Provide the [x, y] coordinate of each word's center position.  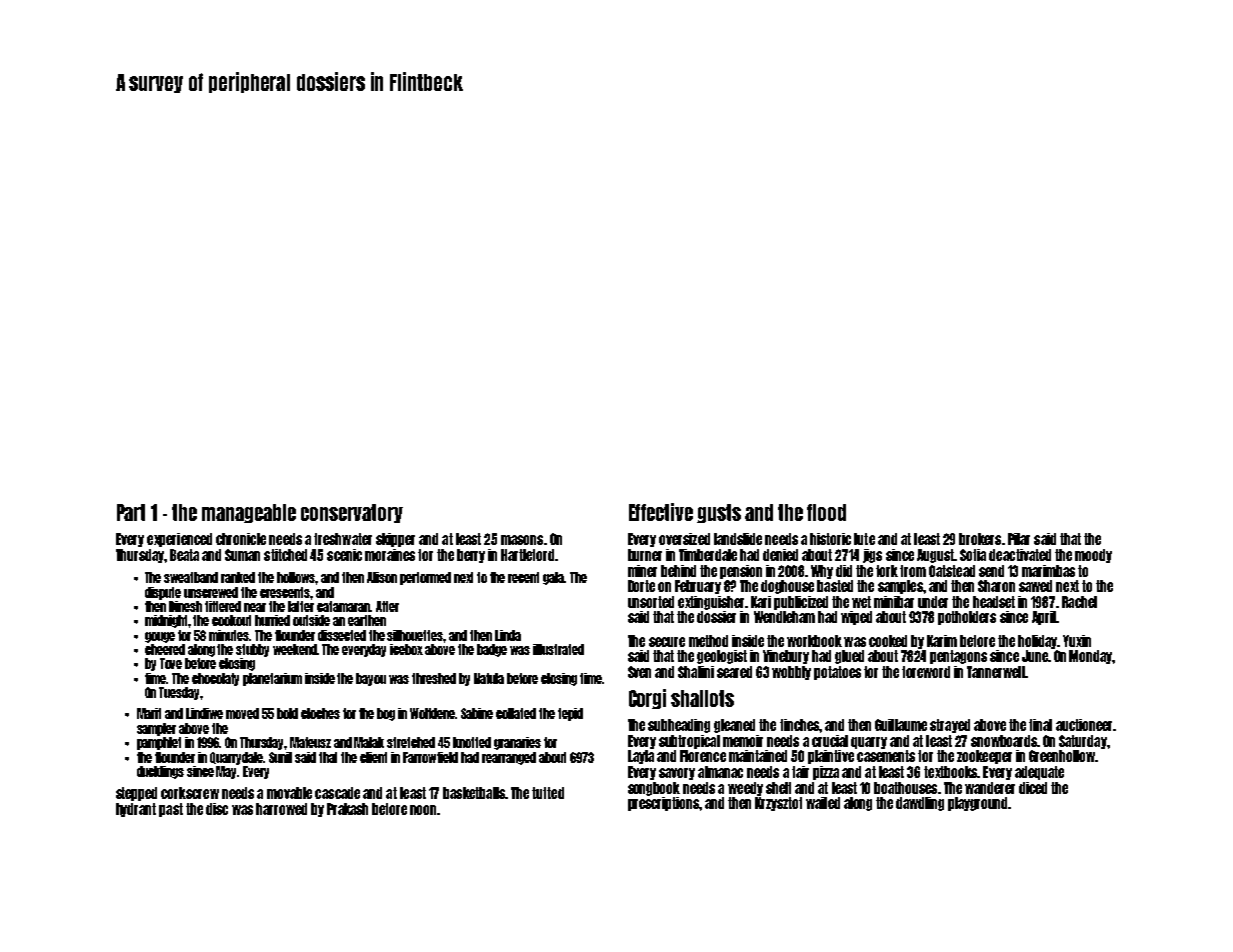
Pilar [1019, 539]
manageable [249, 513]
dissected [342, 635]
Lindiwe [204, 713]
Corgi [647, 699]
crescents [285, 592]
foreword [926, 672]
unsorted [651, 602]
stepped [136, 794]
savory [677, 774]
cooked [888, 641]
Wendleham [784, 617]
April [1044, 618]
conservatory [352, 513]
